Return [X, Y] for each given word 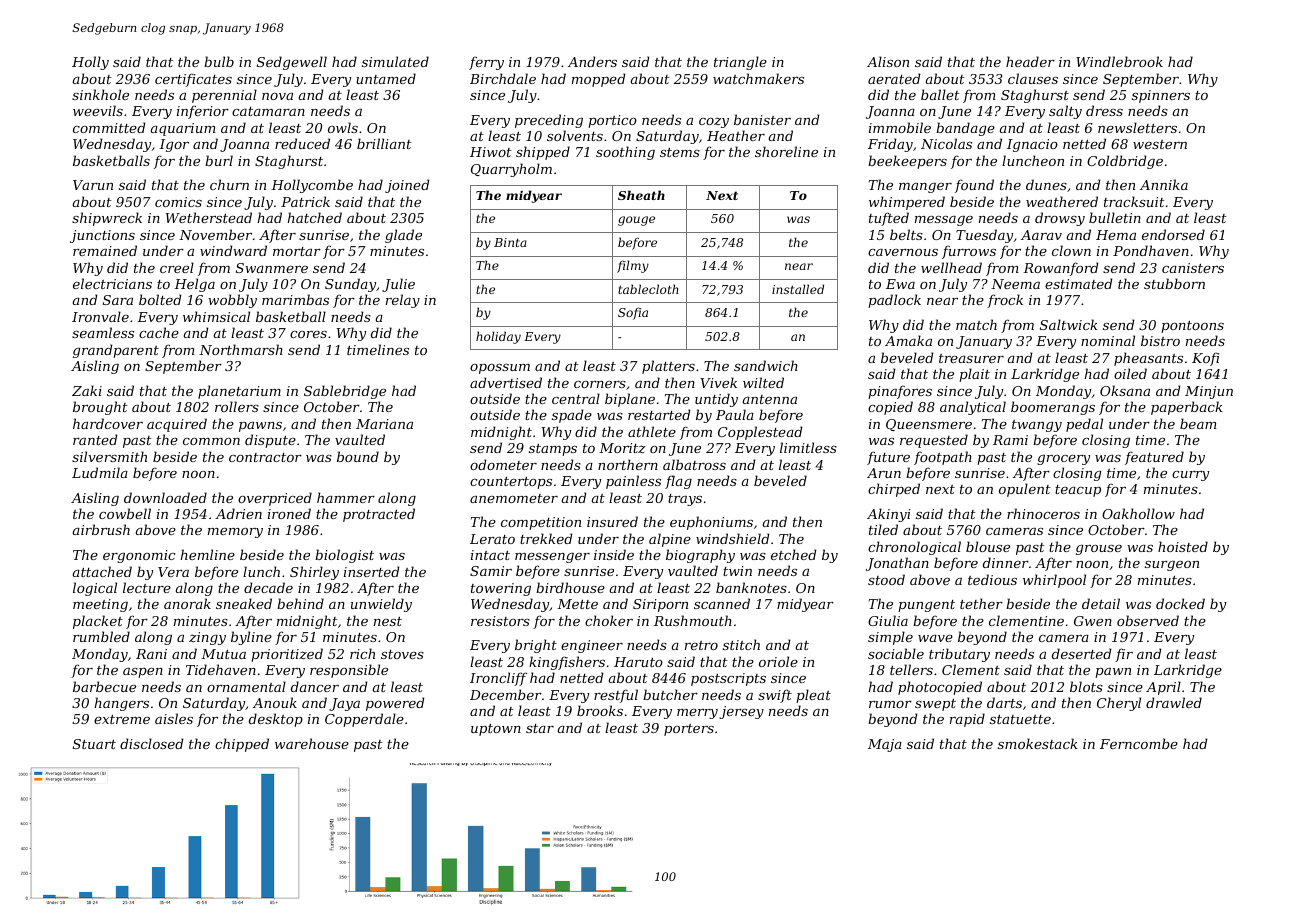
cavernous [903, 252]
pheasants [1148, 359]
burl [219, 160]
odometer [503, 464]
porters [689, 730]
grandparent [116, 351]
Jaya [344, 704]
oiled [1130, 373]
